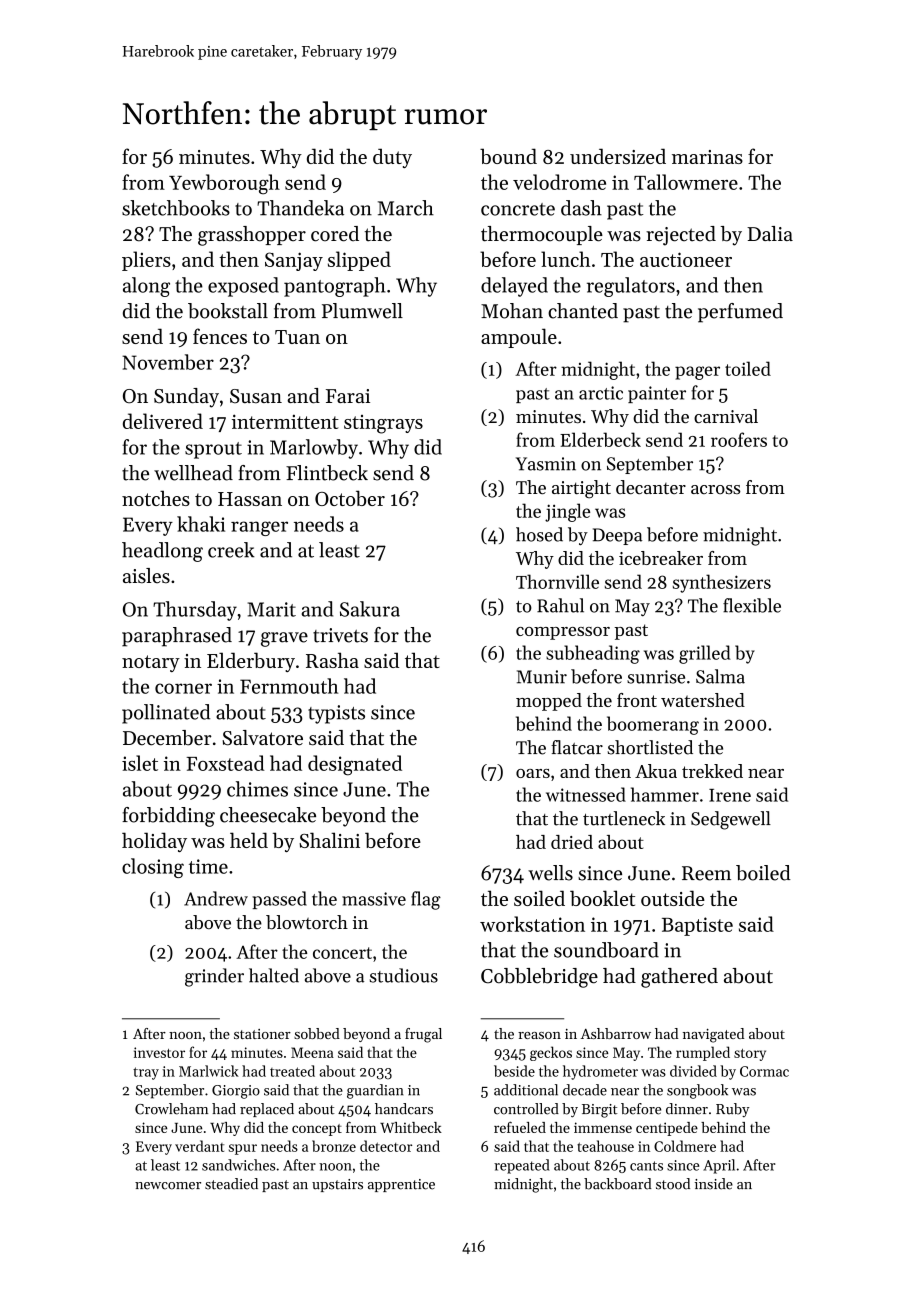 The height and width of the page is (1314, 924). Describe the element at coordinates (401, 1185) in the page. I see `apprentice` at that location.
